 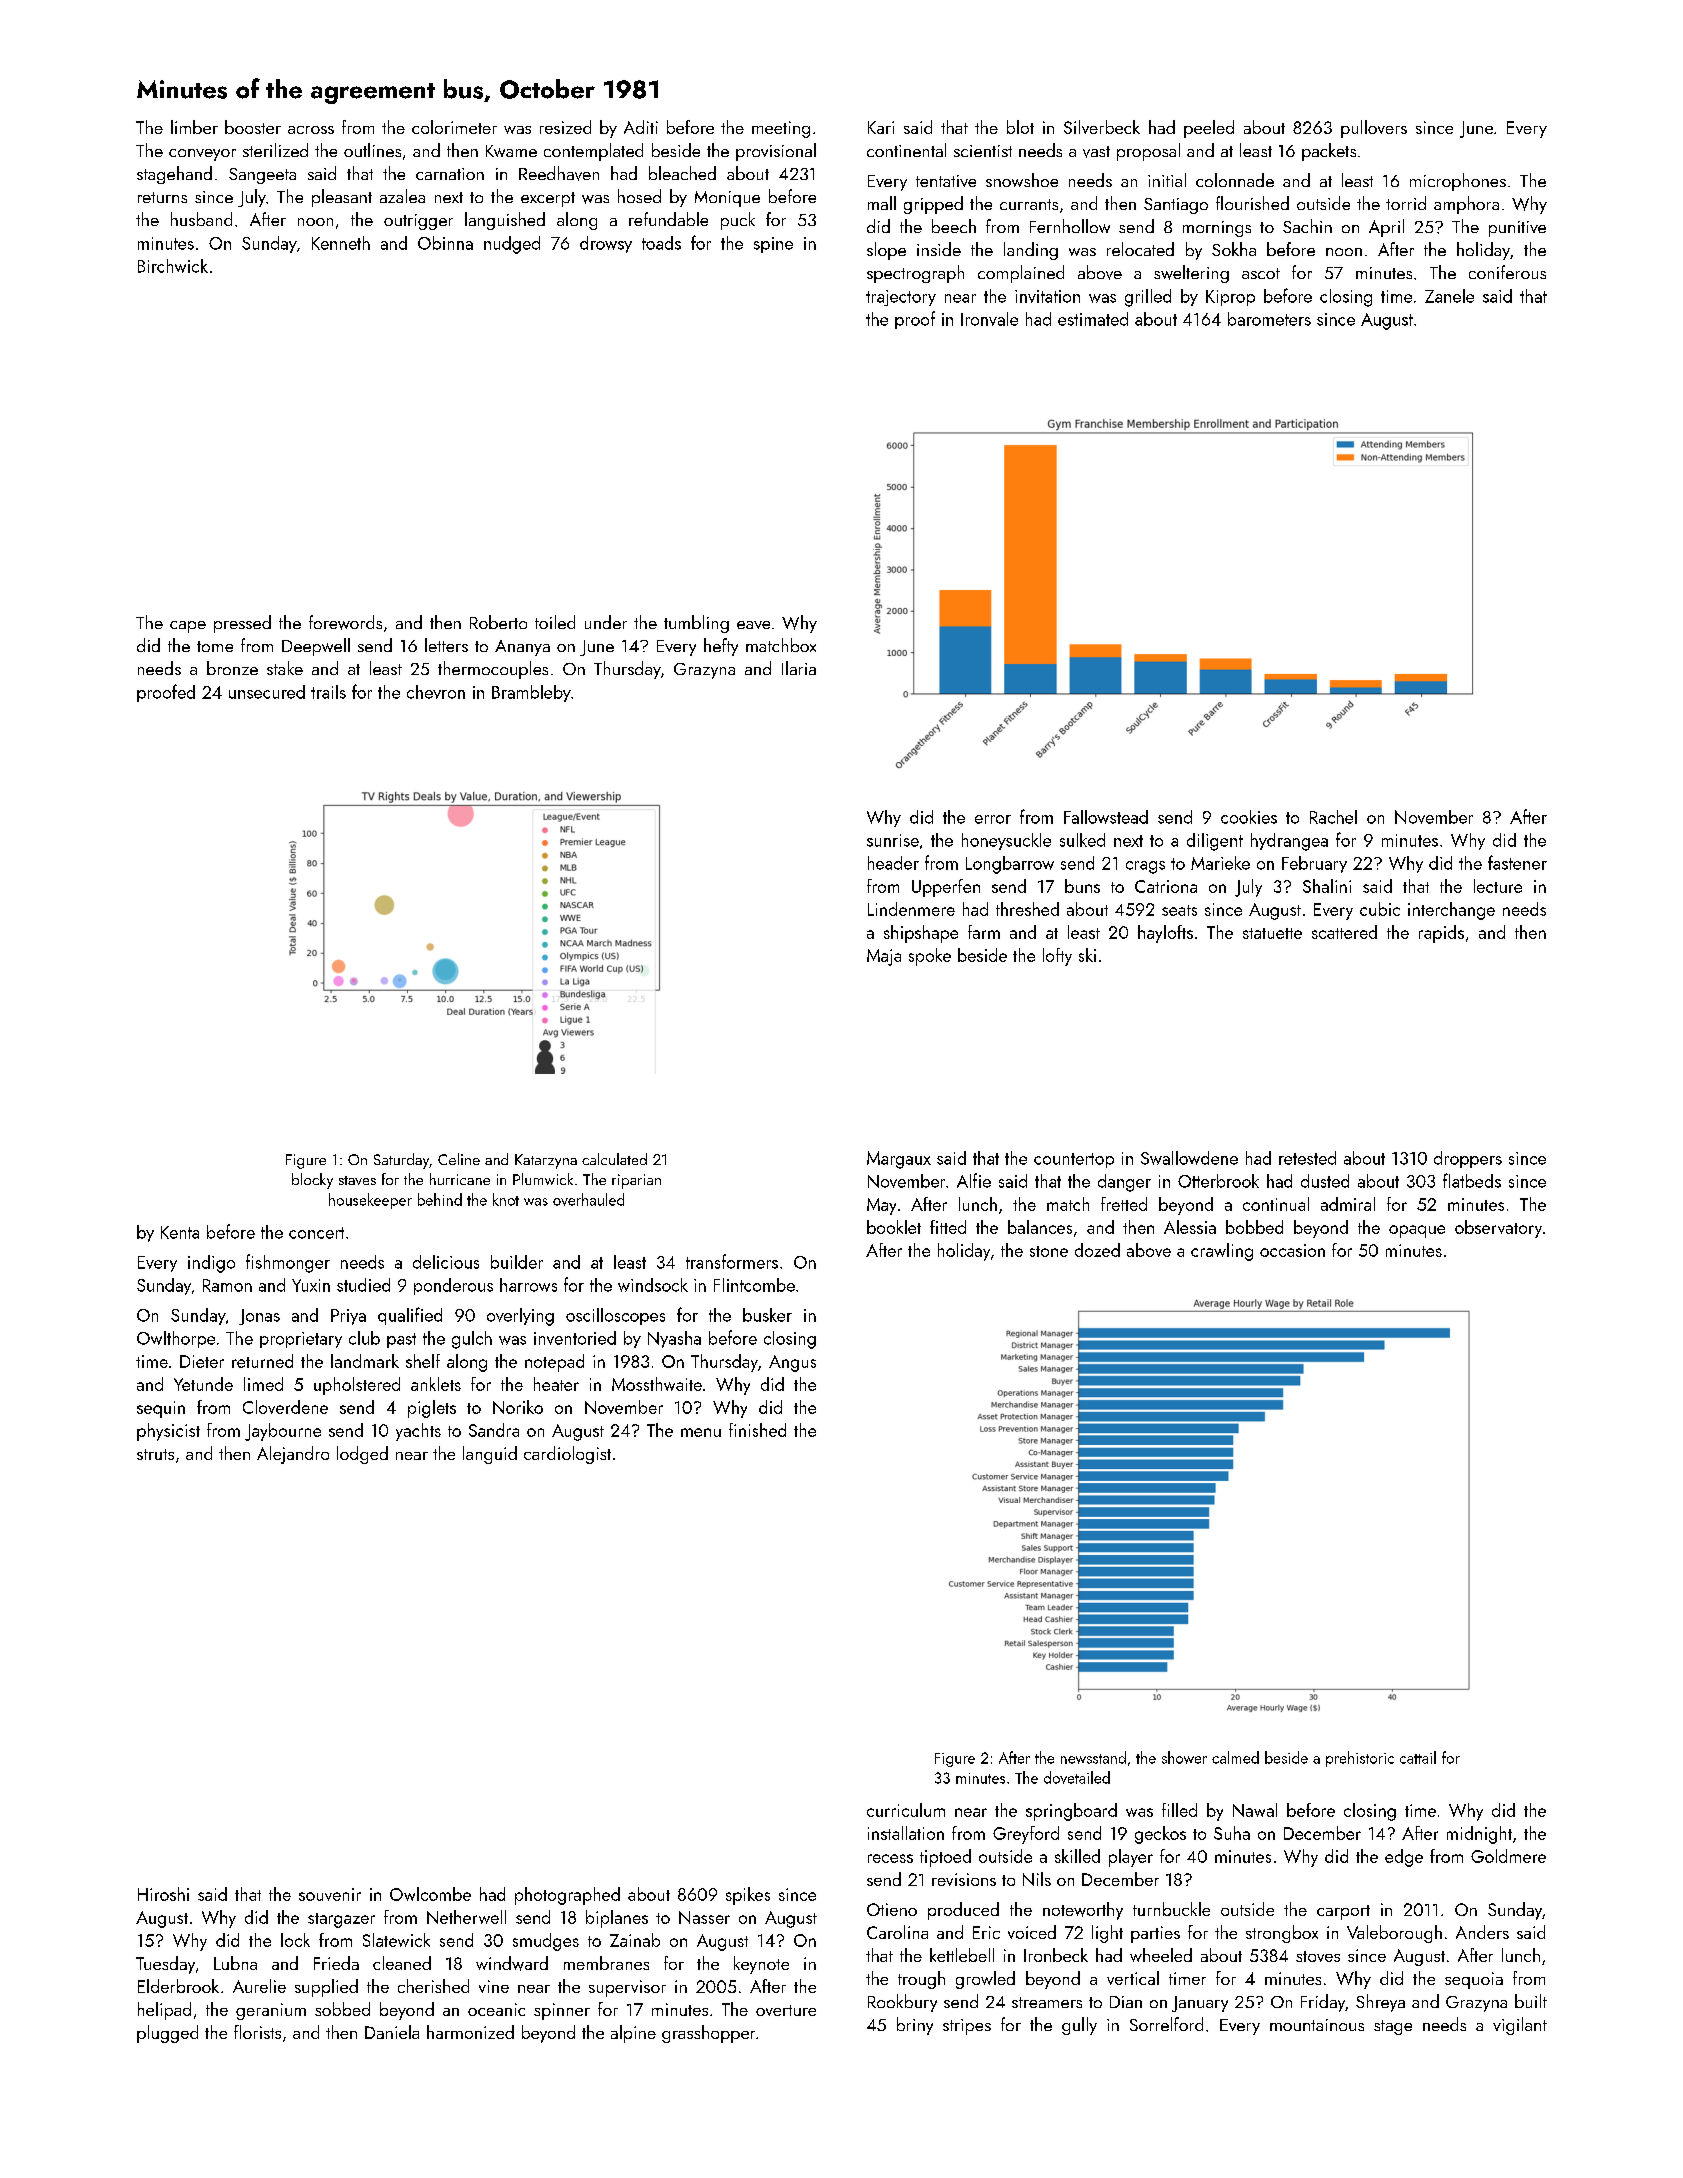 What do you see at coordinates (1272, 933) in the page?
I see `statuette` at bounding box center [1272, 933].
